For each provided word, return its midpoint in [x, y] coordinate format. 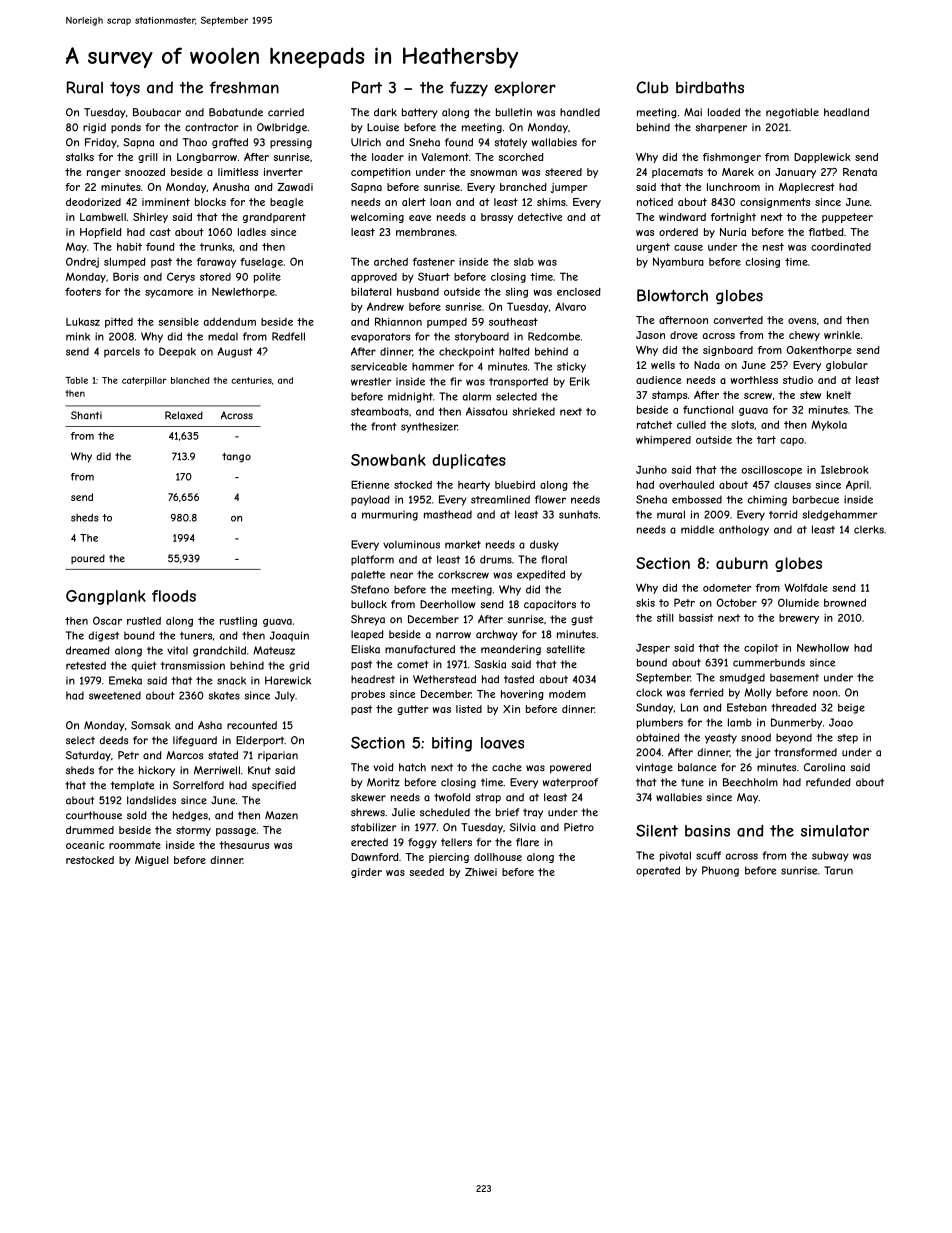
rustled [144, 621]
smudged [742, 678]
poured [88, 559]
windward [682, 217]
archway [497, 635]
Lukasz [83, 322]
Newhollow [823, 647]
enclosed [579, 292]
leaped [367, 635]
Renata [860, 172]
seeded [426, 872]
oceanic [85, 845]
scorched [521, 157]
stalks [80, 157]
